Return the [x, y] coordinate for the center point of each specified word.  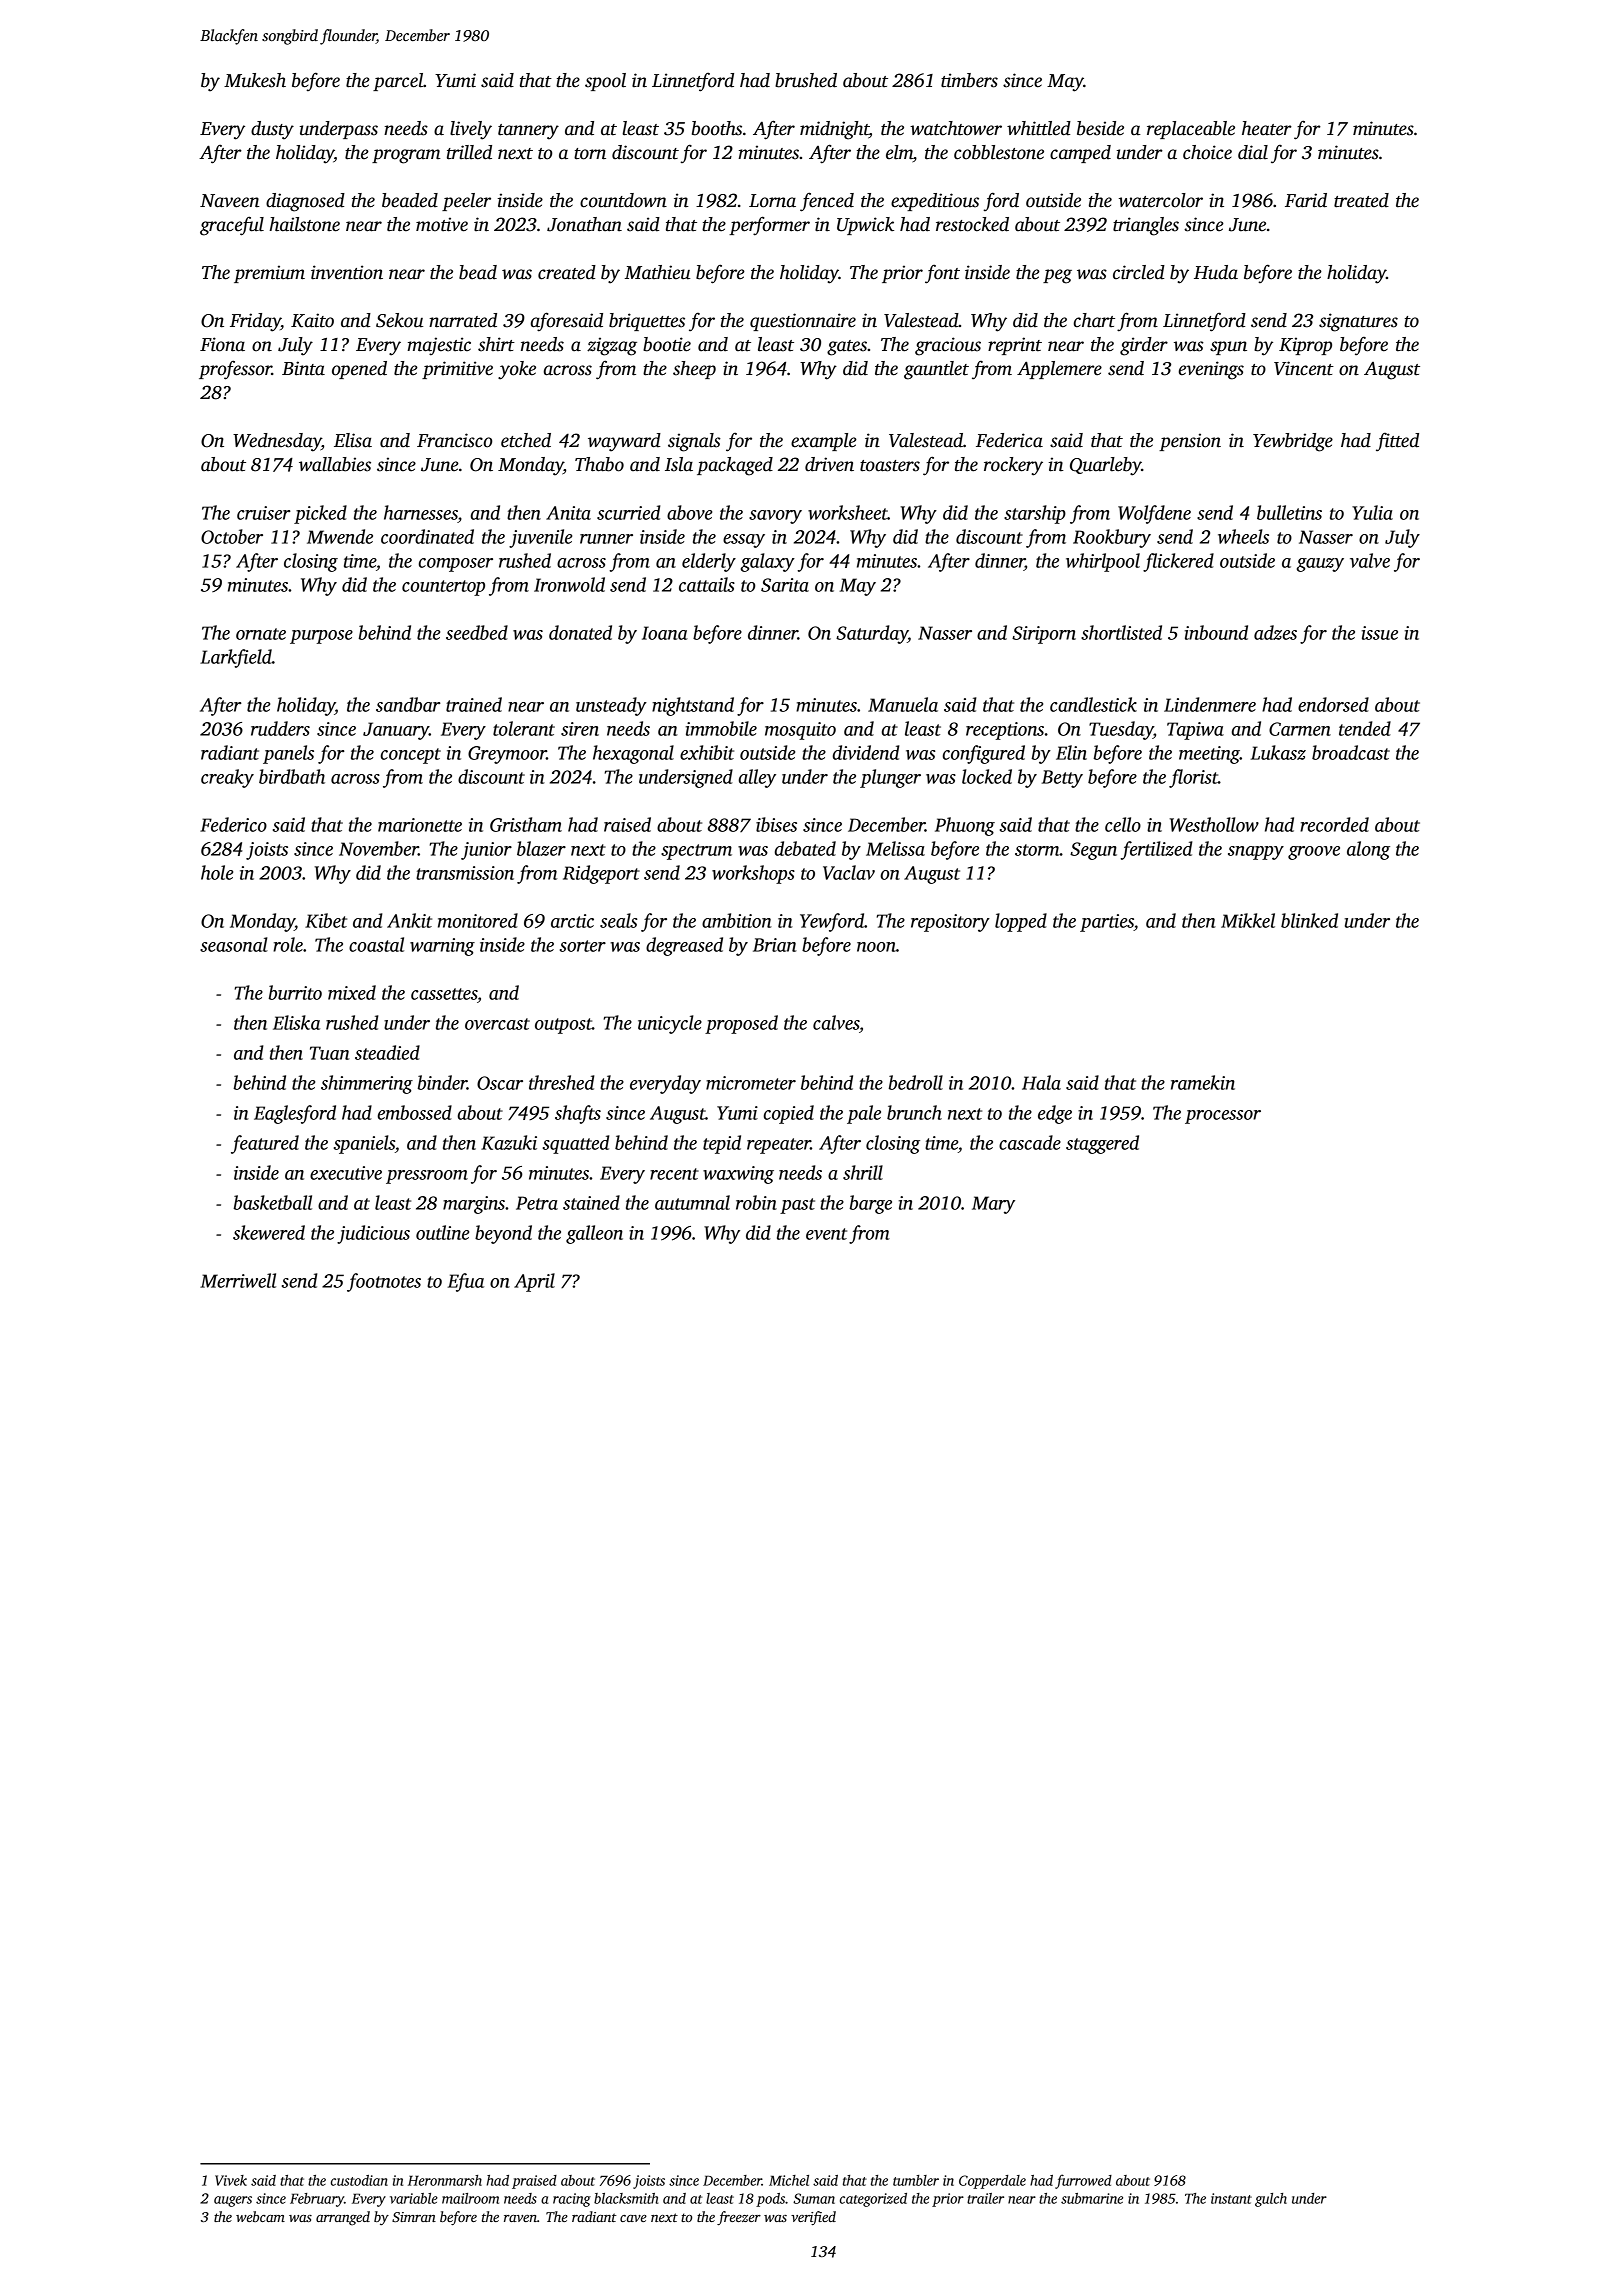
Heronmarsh [445, 2180]
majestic [439, 346]
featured [265, 1144]
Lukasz [1278, 752]
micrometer [751, 1083]
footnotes [384, 1282]
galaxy [768, 562]
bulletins [1289, 512]
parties [1107, 923]
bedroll [915, 1082]
